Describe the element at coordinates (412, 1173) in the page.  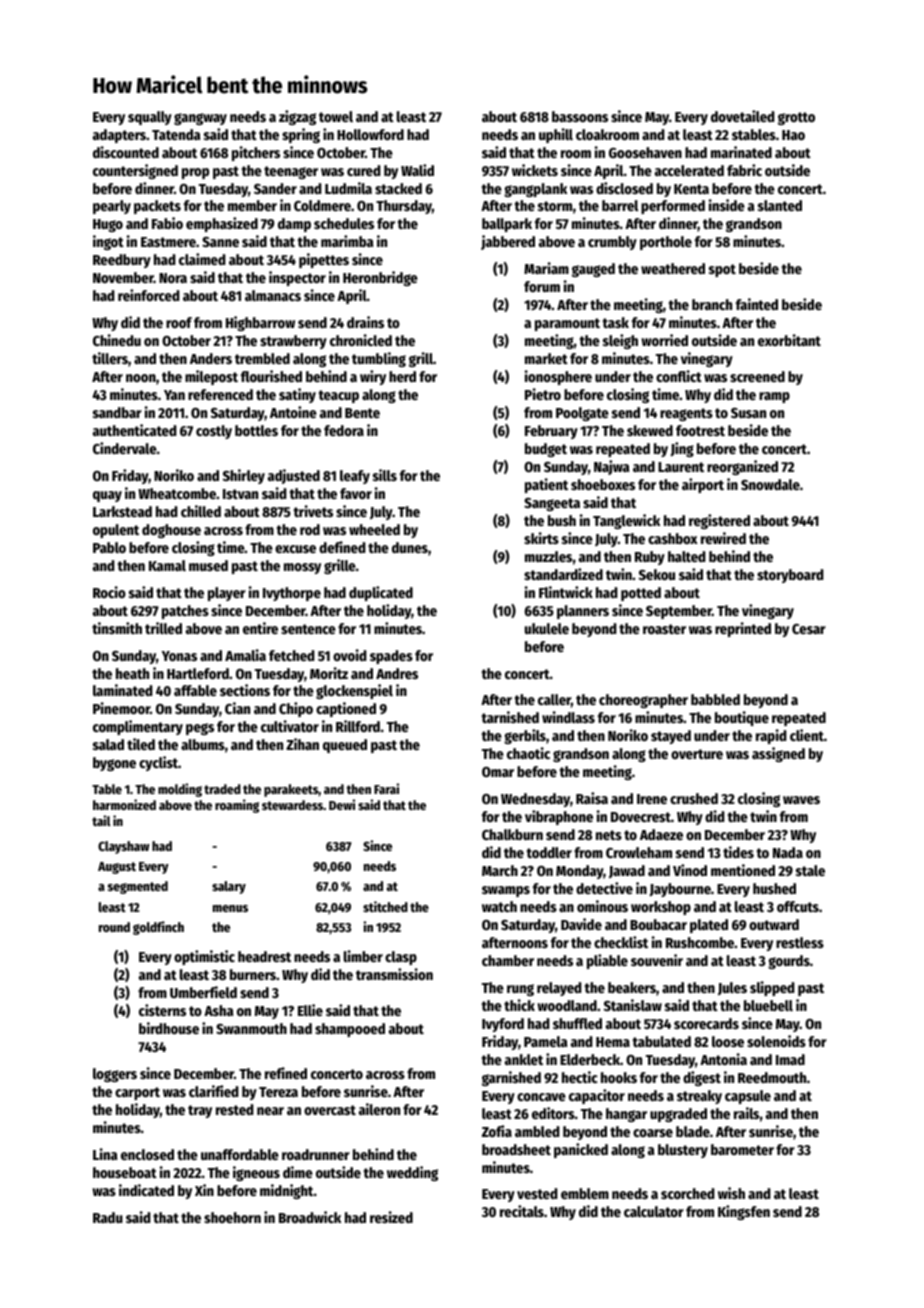
I see `wedding` at that location.
